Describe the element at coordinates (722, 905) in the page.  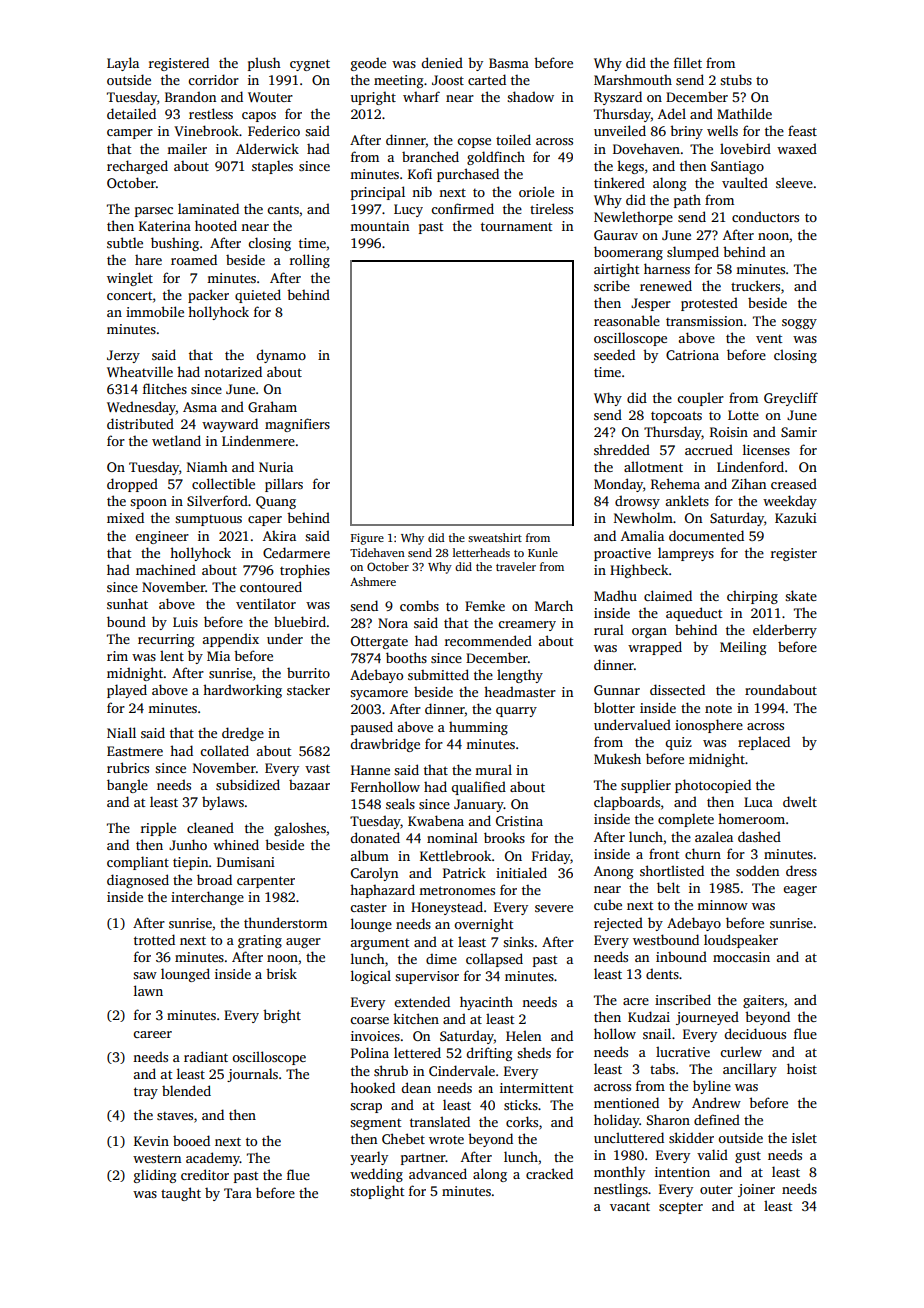
I see `minnow` at that location.
